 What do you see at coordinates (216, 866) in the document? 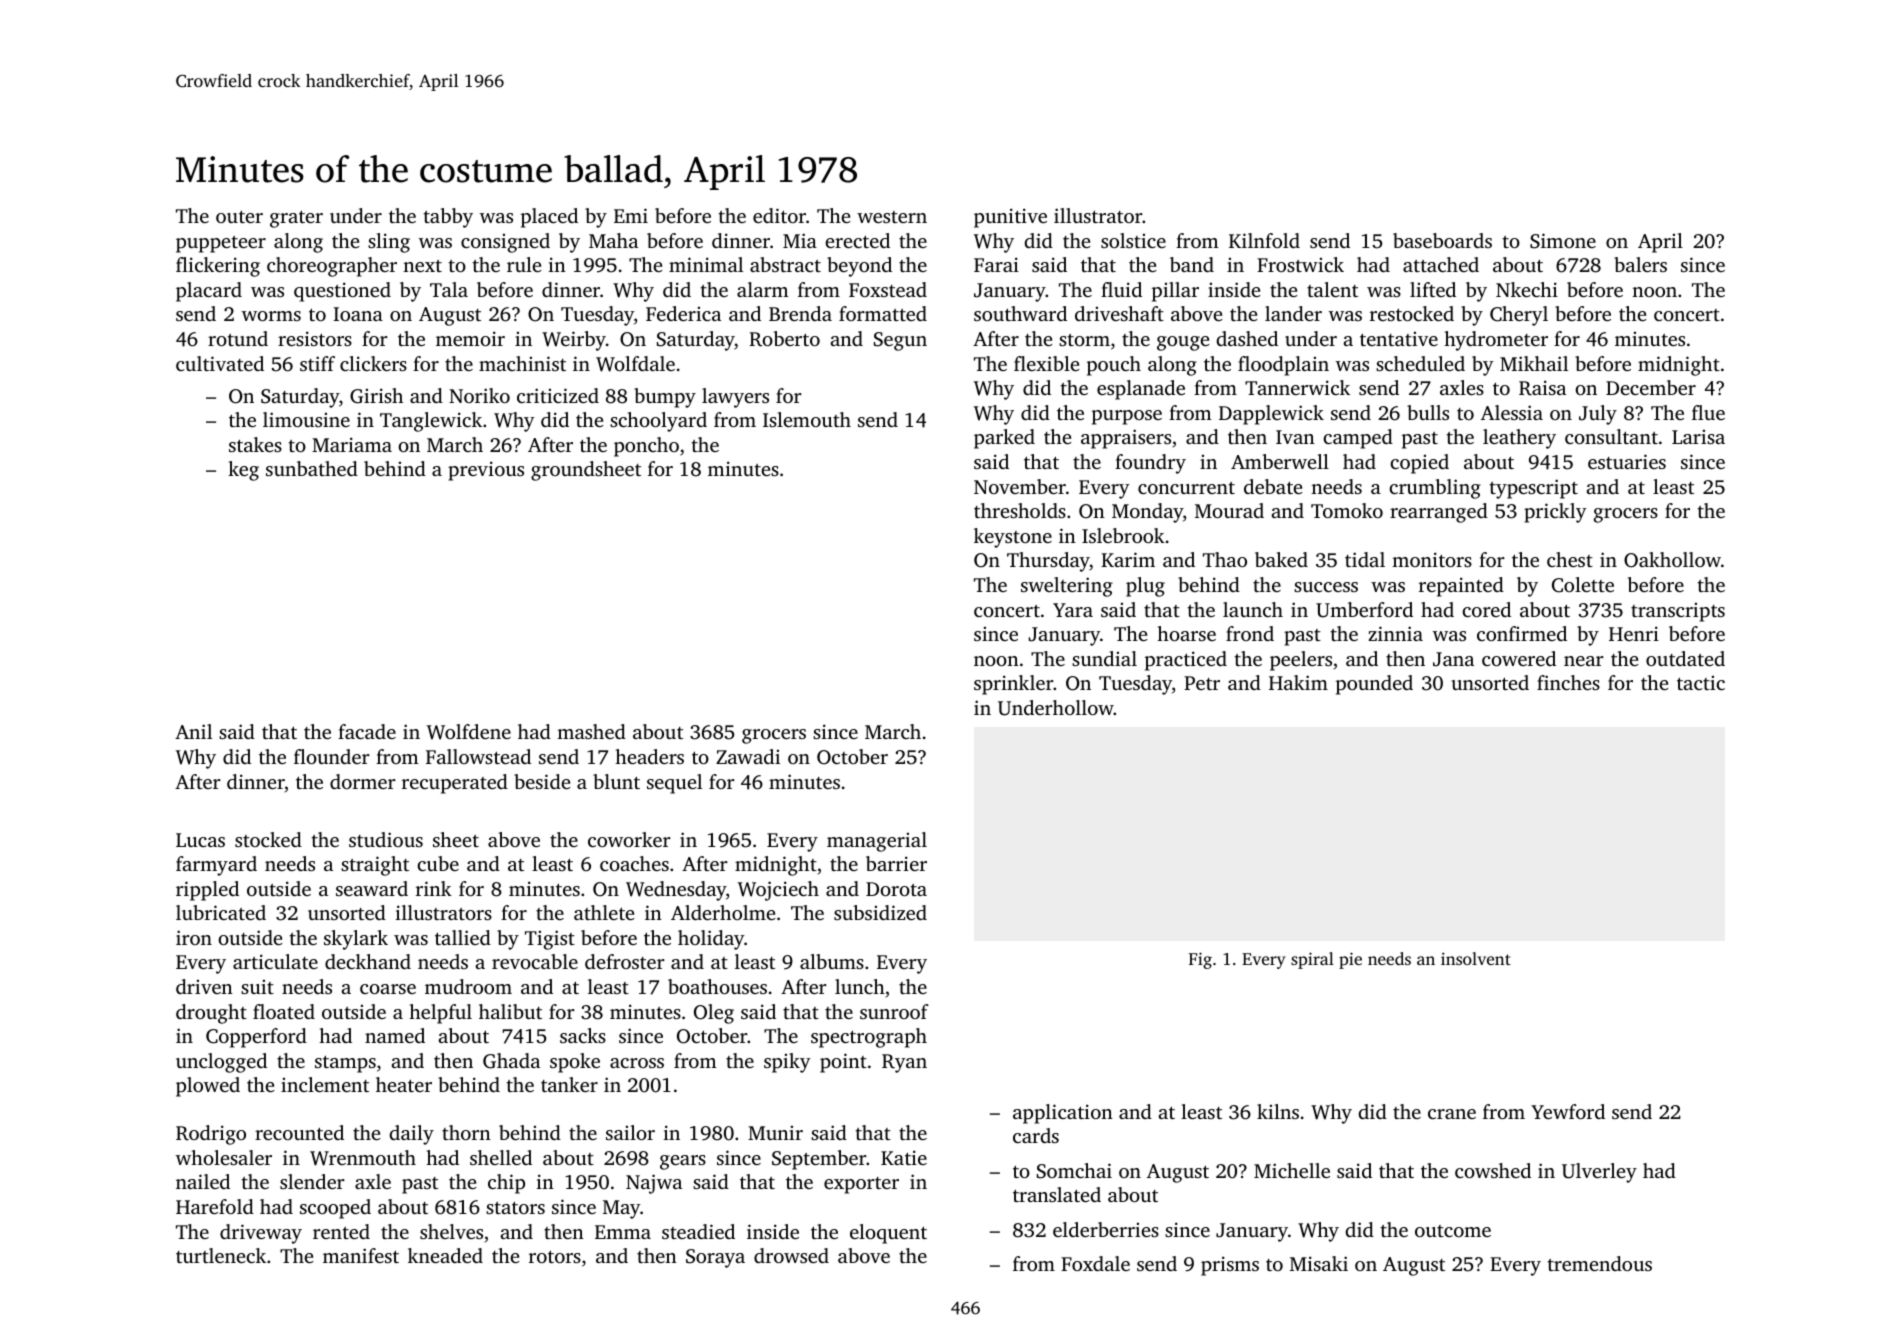
I see `farmyard` at bounding box center [216, 866].
